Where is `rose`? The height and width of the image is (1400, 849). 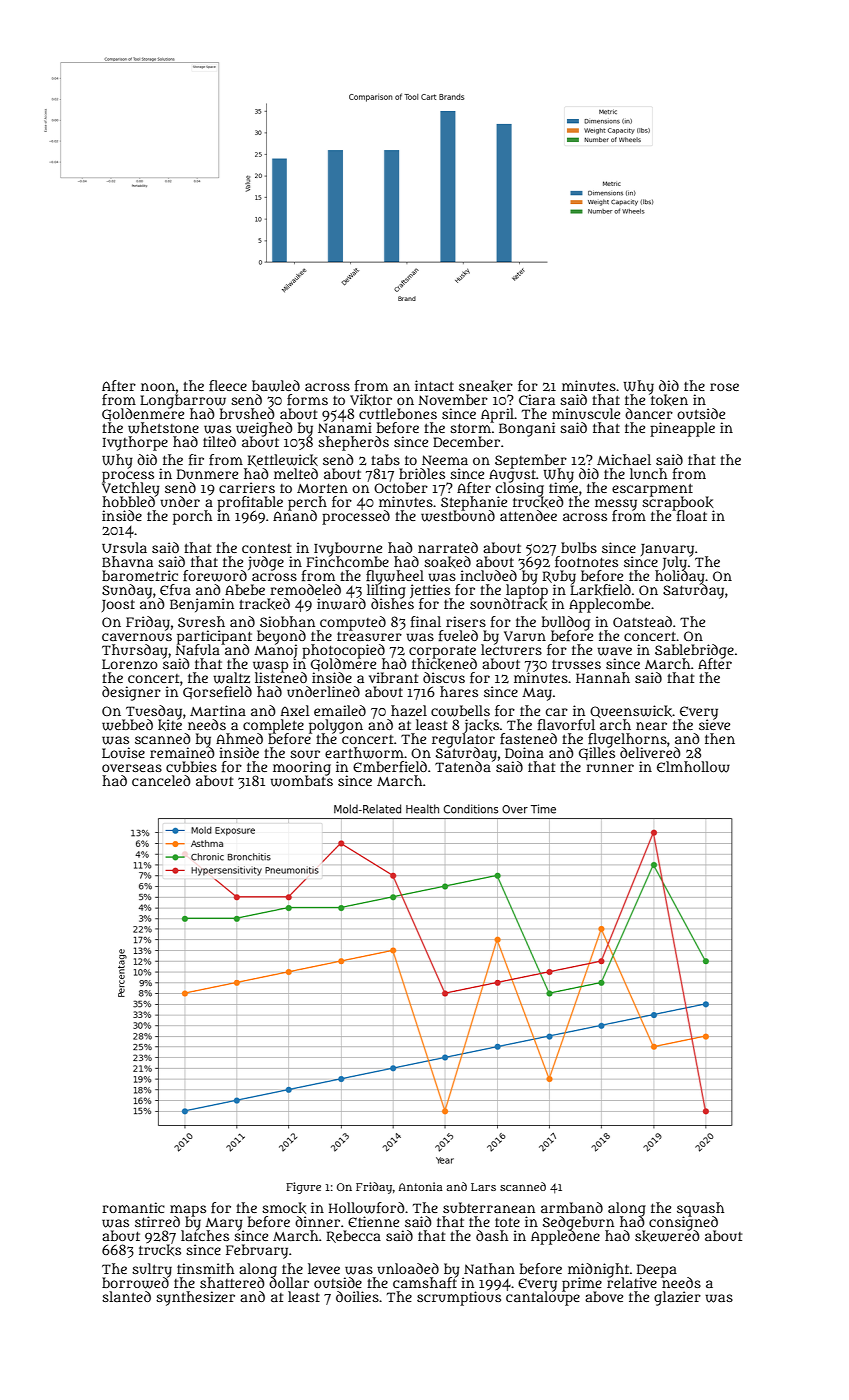
rose is located at coordinates (724, 387).
